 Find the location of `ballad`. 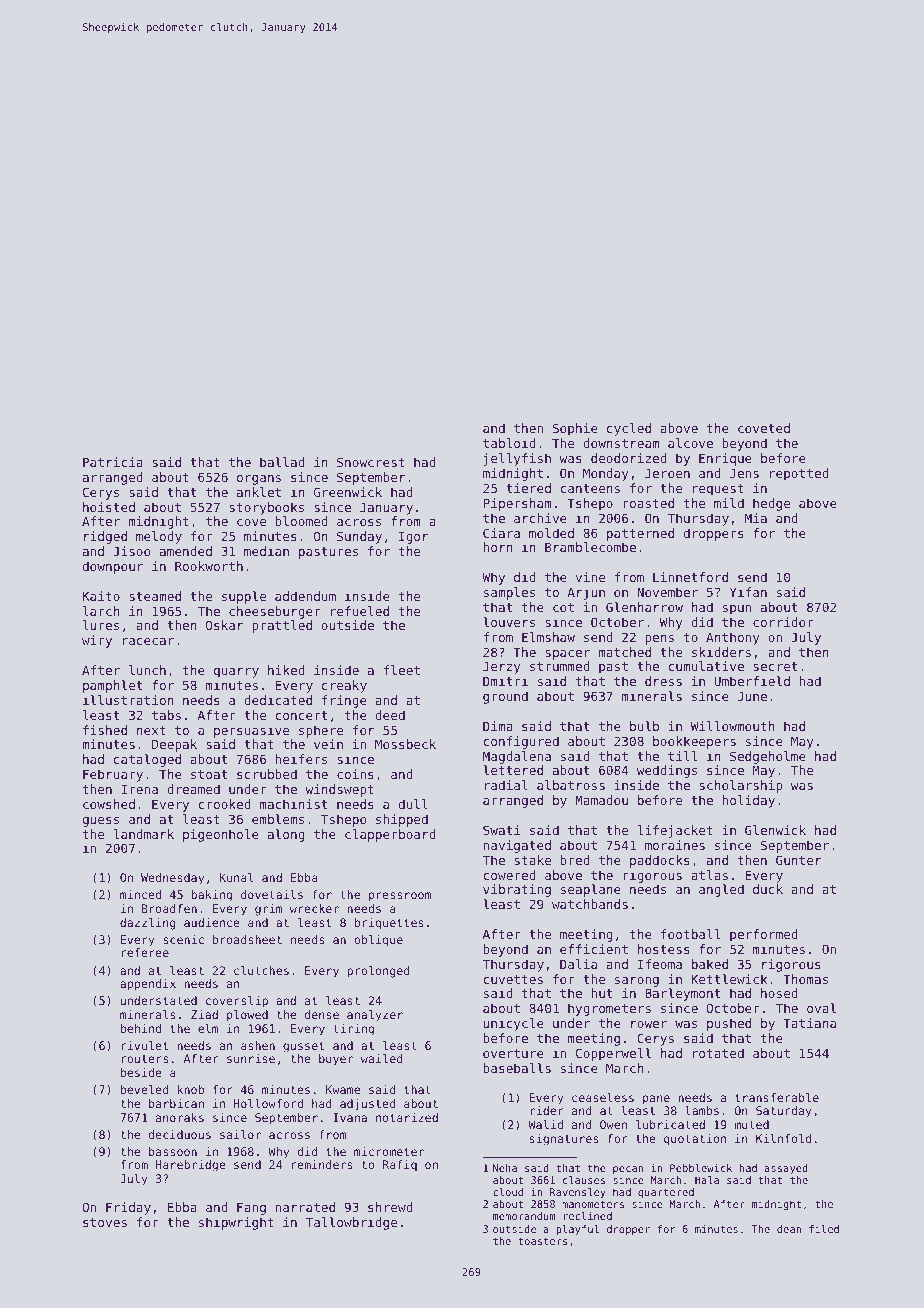

ballad is located at coordinates (282, 462).
